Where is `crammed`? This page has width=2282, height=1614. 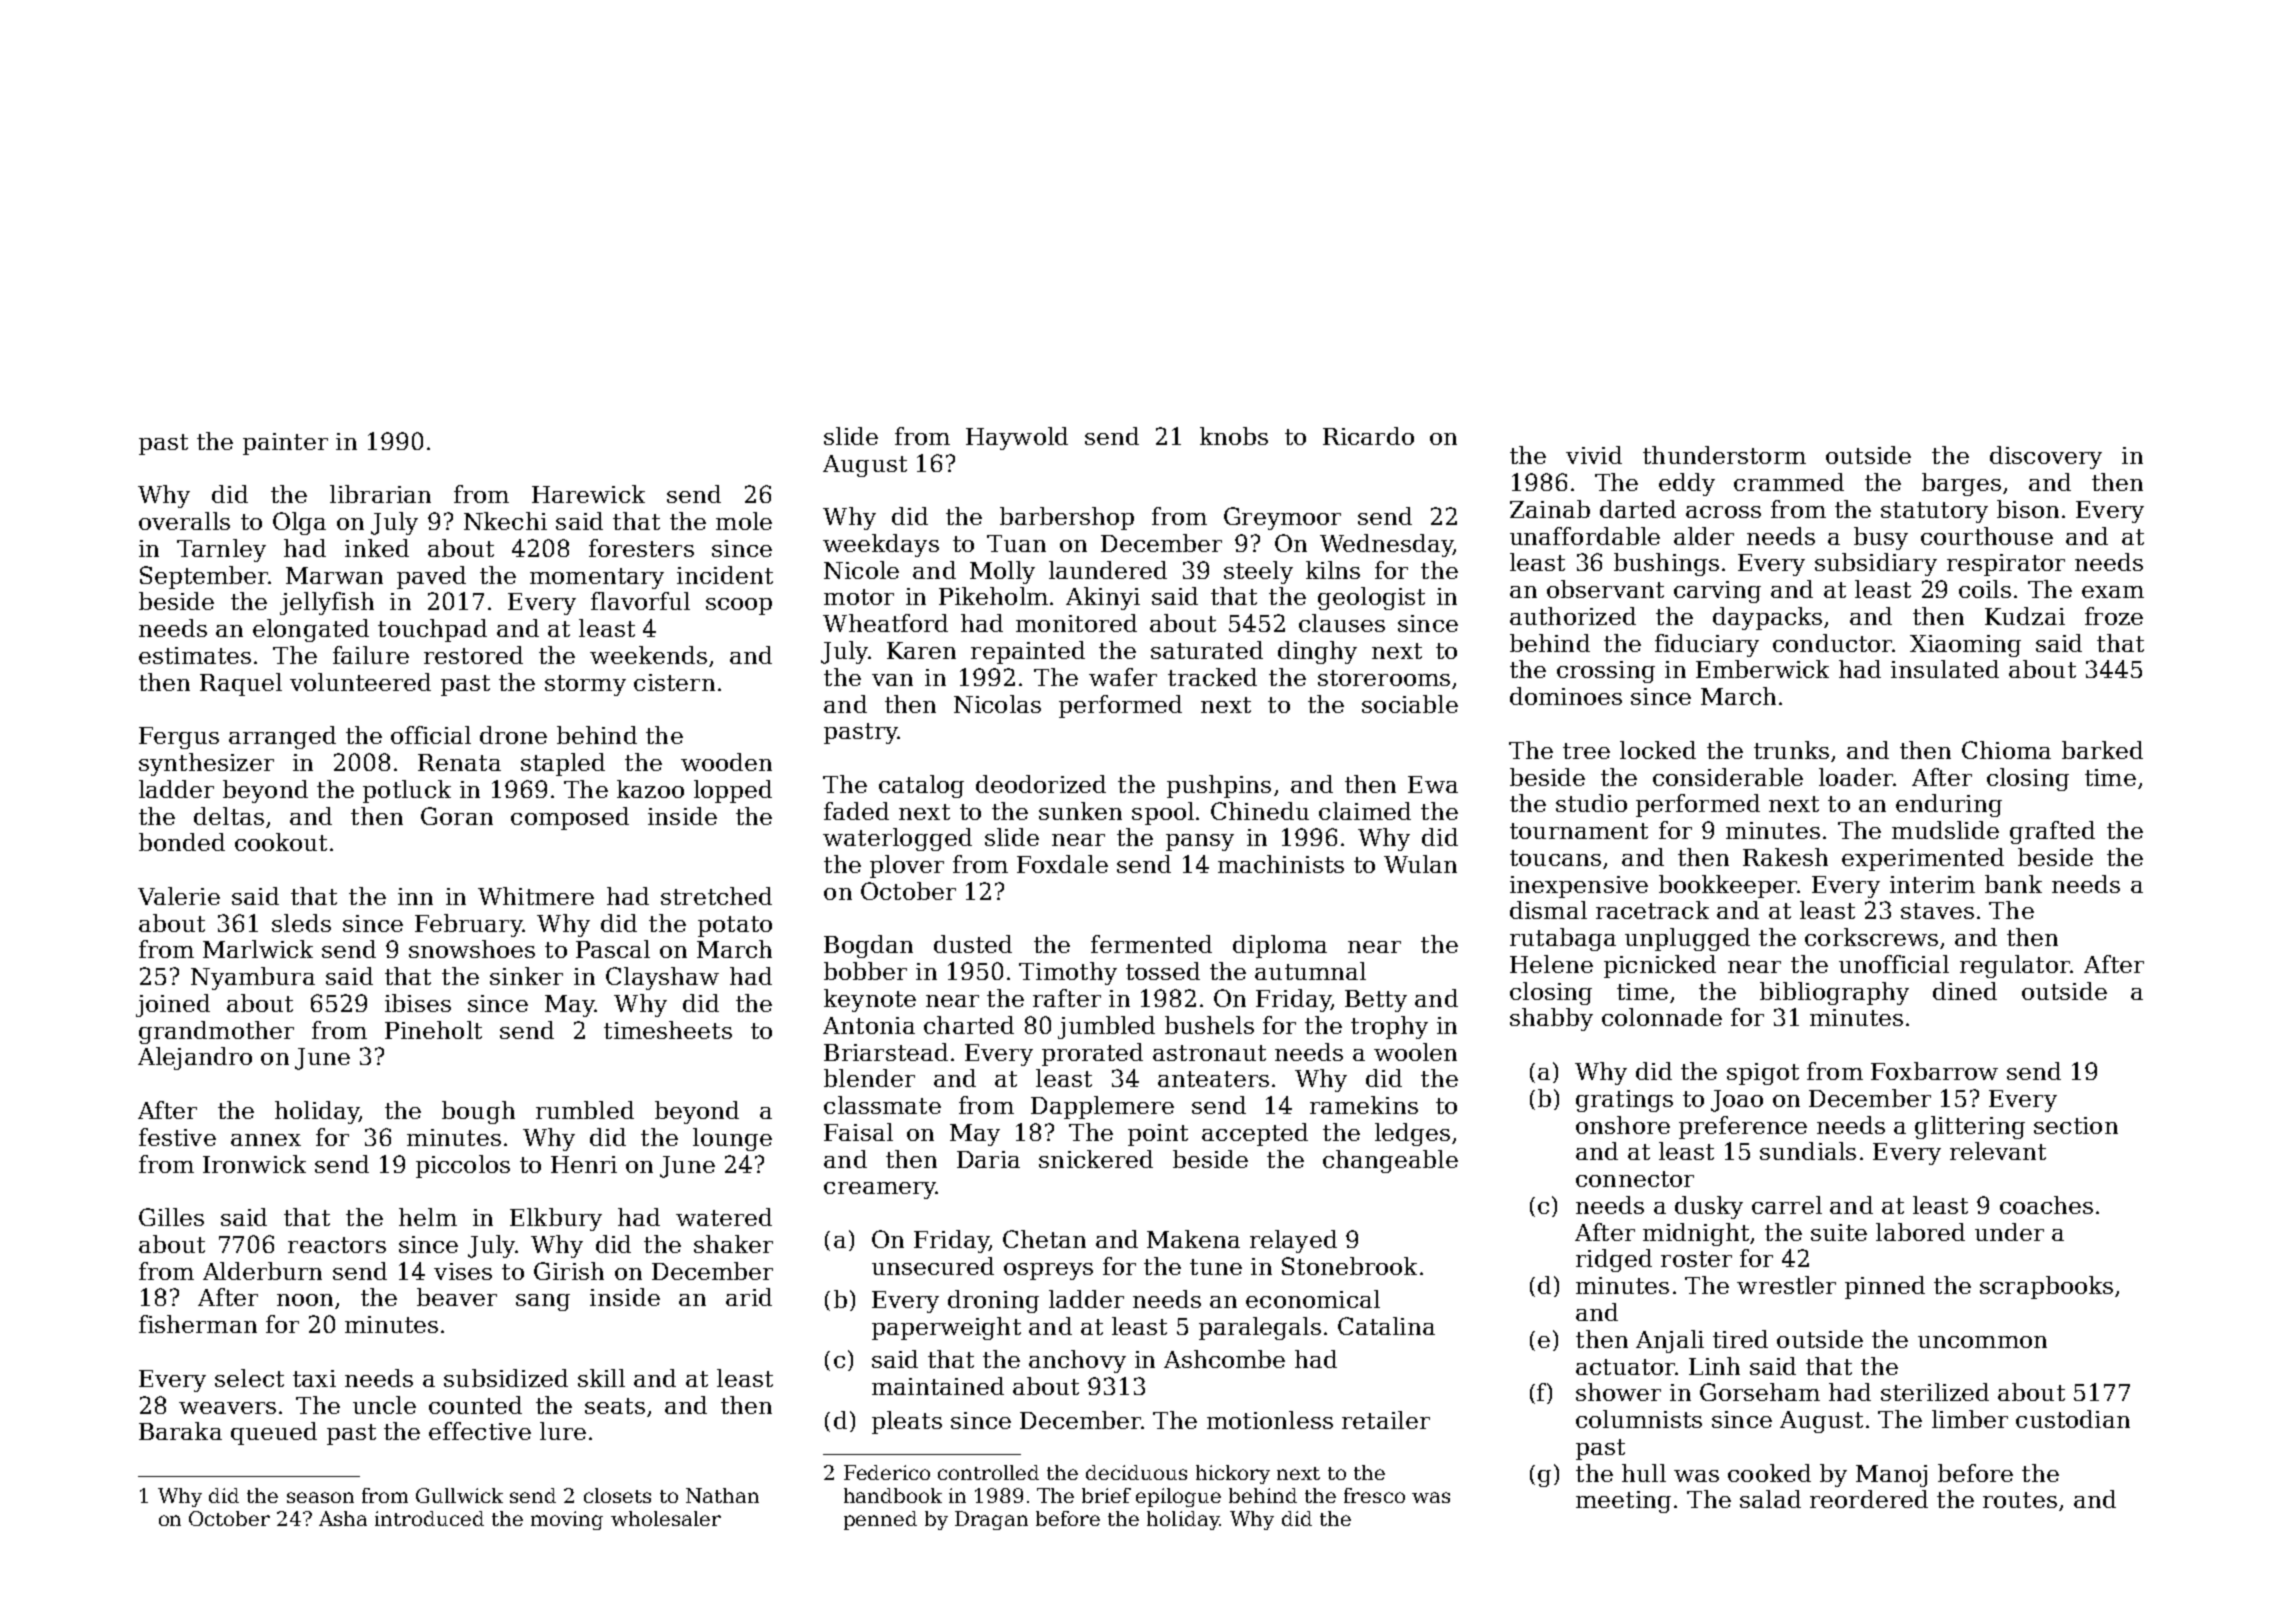
crammed is located at coordinates (1789, 482).
